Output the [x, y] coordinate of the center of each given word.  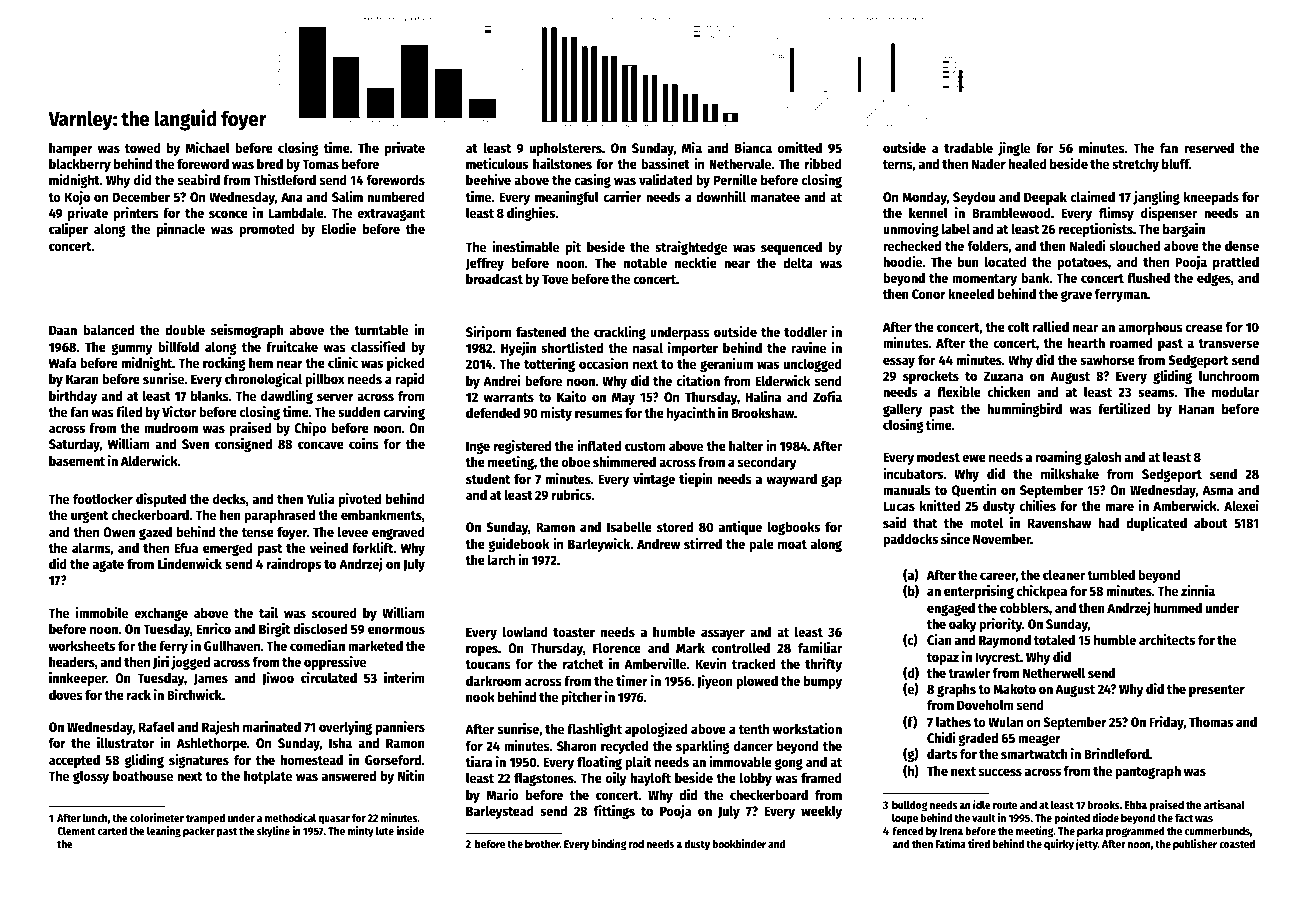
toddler [805, 331]
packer [199, 832]
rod [636, 843]
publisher [1195, 845]
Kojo [77, 198]
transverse [1228, 343]
